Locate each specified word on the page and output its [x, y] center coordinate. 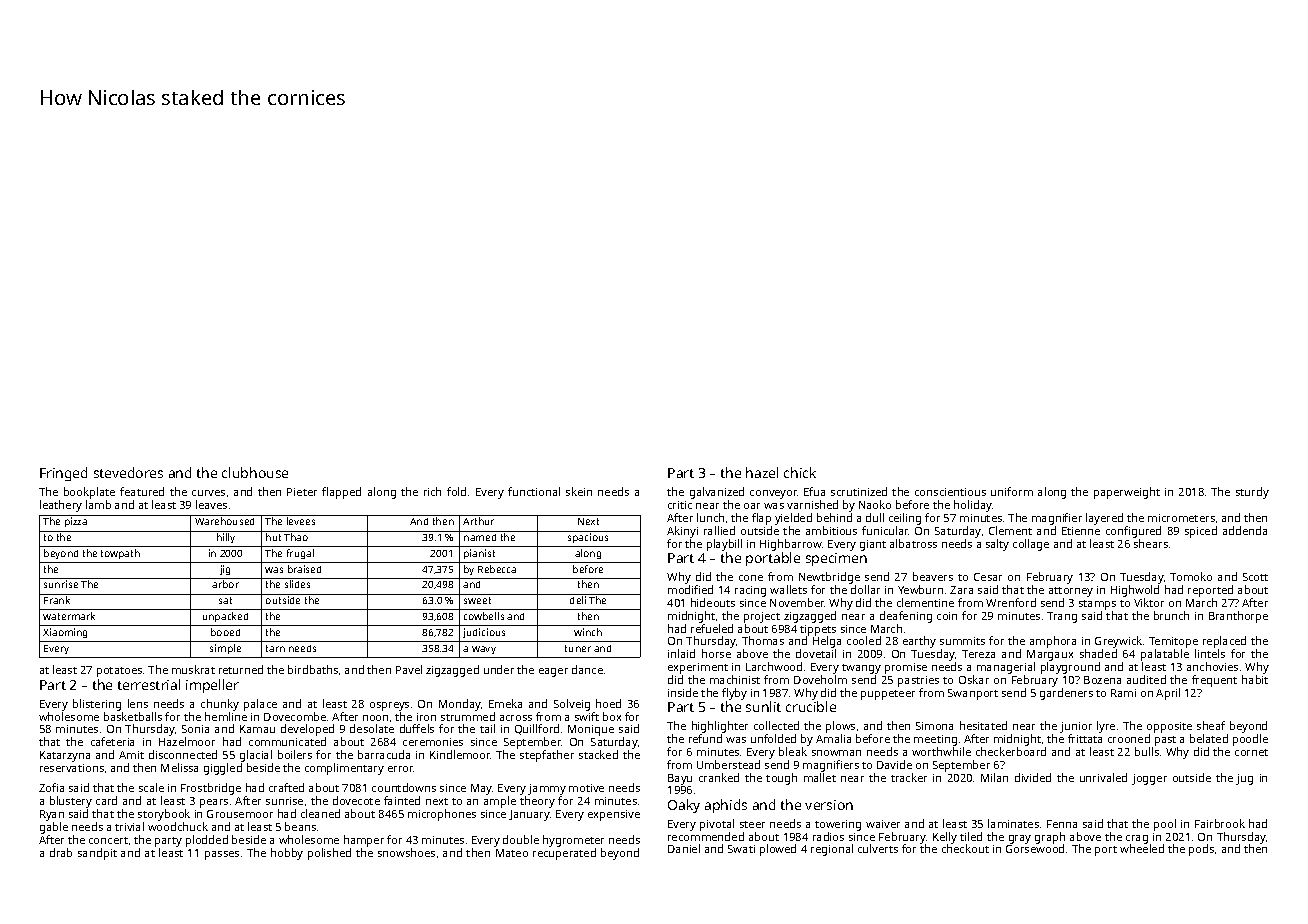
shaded [1098, 653]
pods [1201, 850]
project [762, 617]
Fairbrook [1220, 823]
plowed [778, 850]
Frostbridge [211, 789]
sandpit [97, 854]
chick [800, 472]
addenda [1245, 530]
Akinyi [682, 532]
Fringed [63, 474]
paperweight [1127, 493]
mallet [820, 777]
